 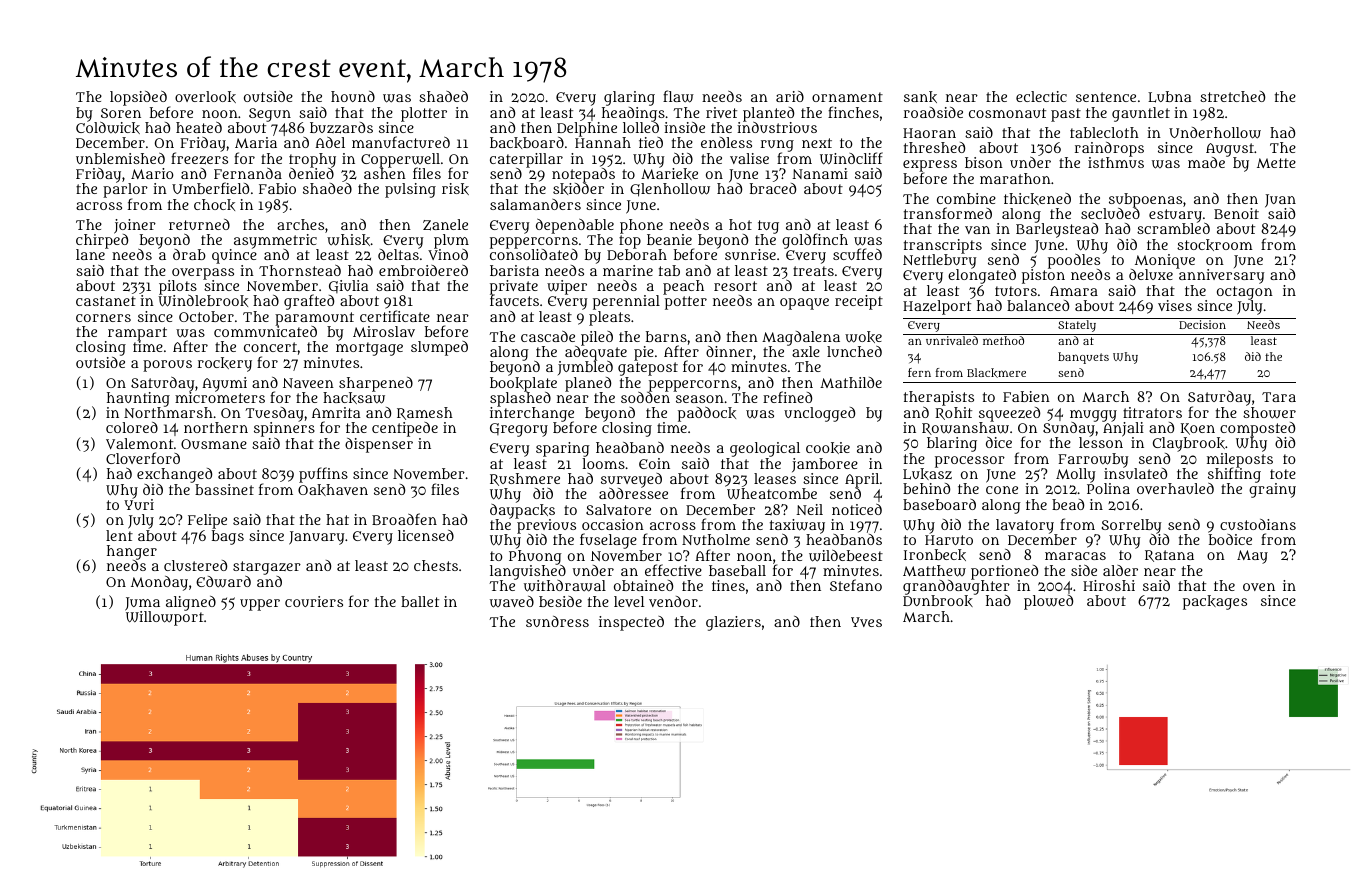 What do you see at coordinates (522, 511) in the page?
I see `daypacks` at bounding box center [522, 511].
